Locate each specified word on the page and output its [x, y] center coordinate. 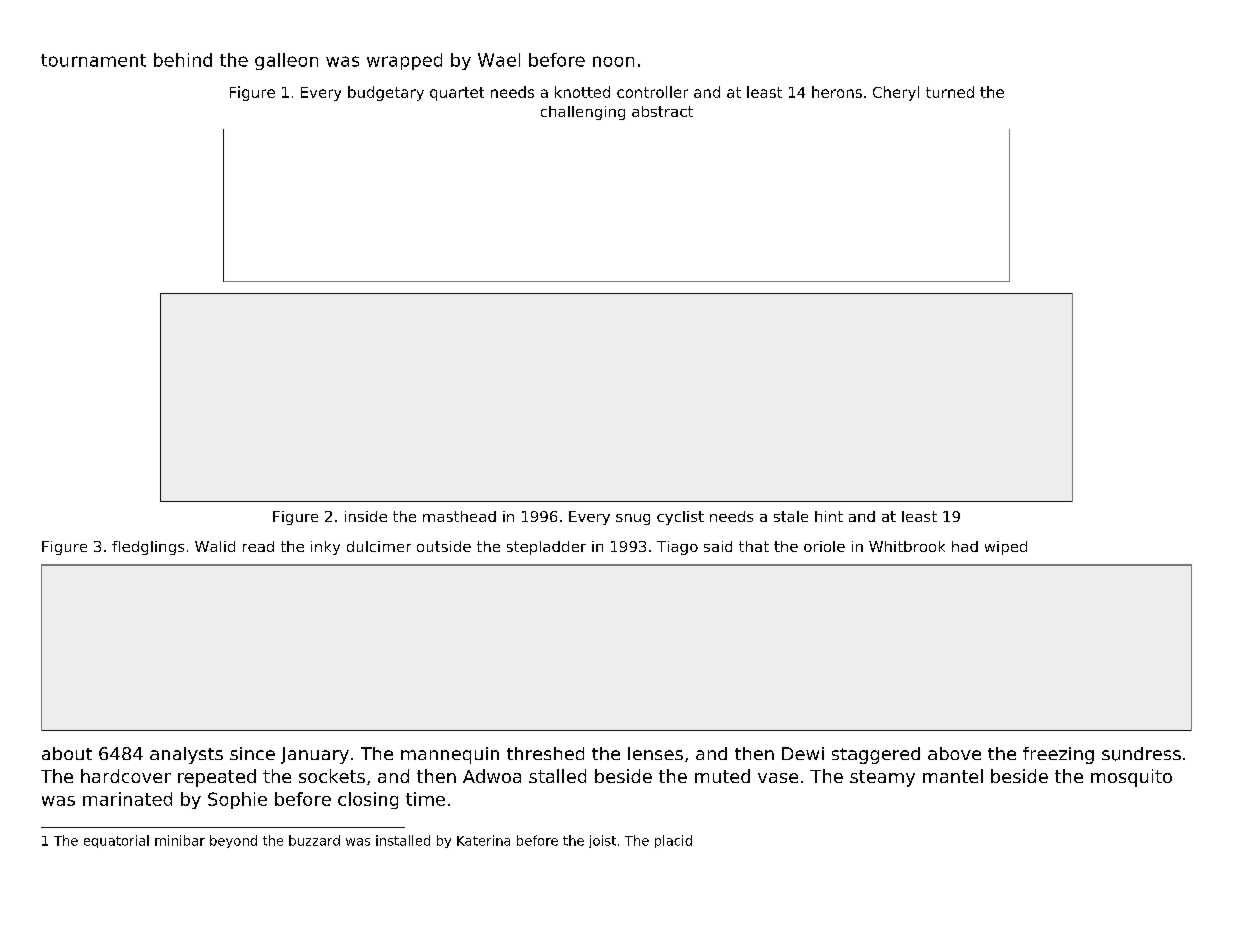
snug [633, 519]
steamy [882, 778]
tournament [93, 60]
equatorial [116, 841]
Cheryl [896, 93]
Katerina [483, 840]
